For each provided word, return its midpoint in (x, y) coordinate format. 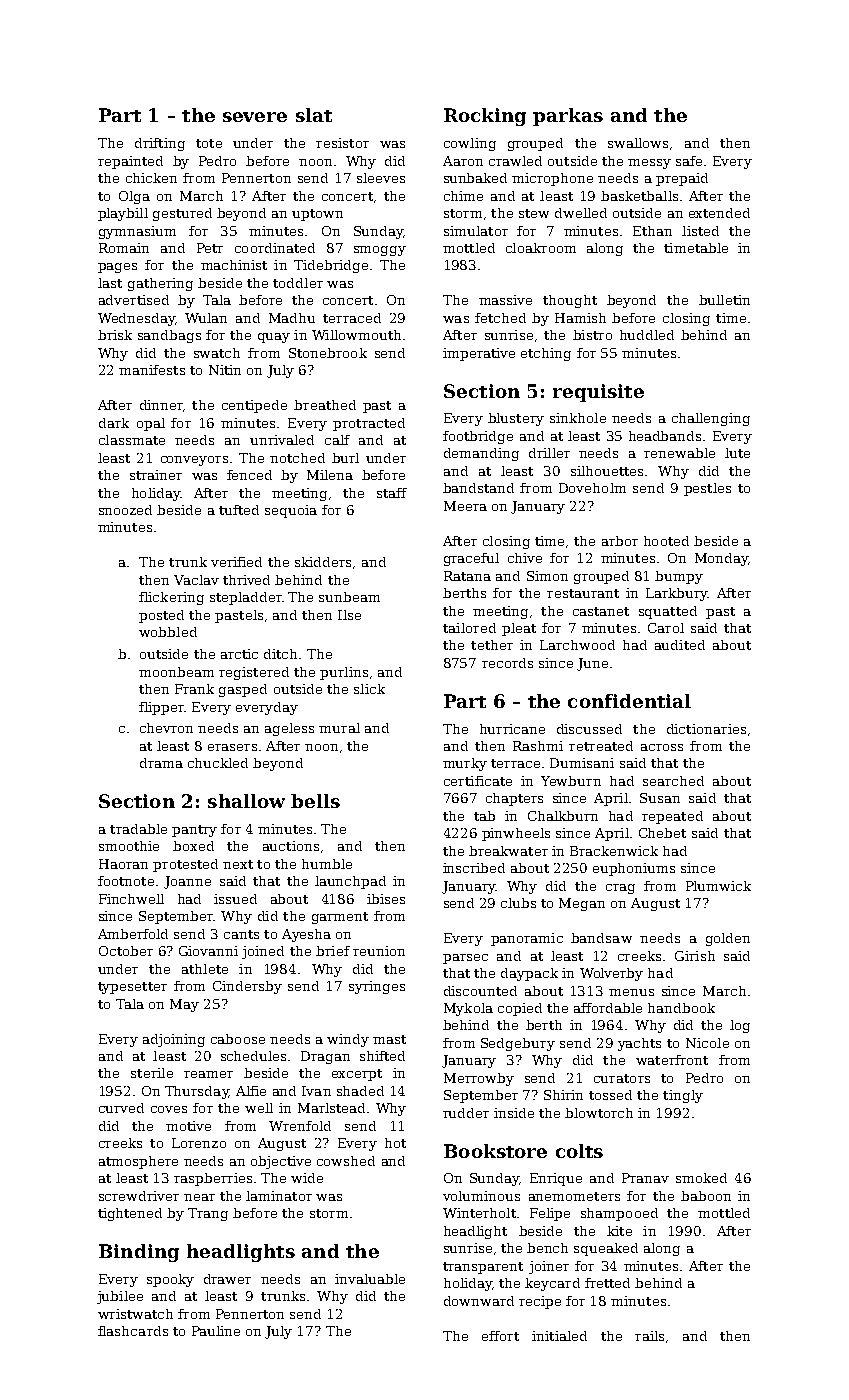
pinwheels (516, 834)
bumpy (679, 577)
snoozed (125, 510)
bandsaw (601, 938)
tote (209, 143)
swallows (638, 143)
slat (314, 115)
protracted (369, 424)
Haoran (123, 864)
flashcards (133, 1331)
